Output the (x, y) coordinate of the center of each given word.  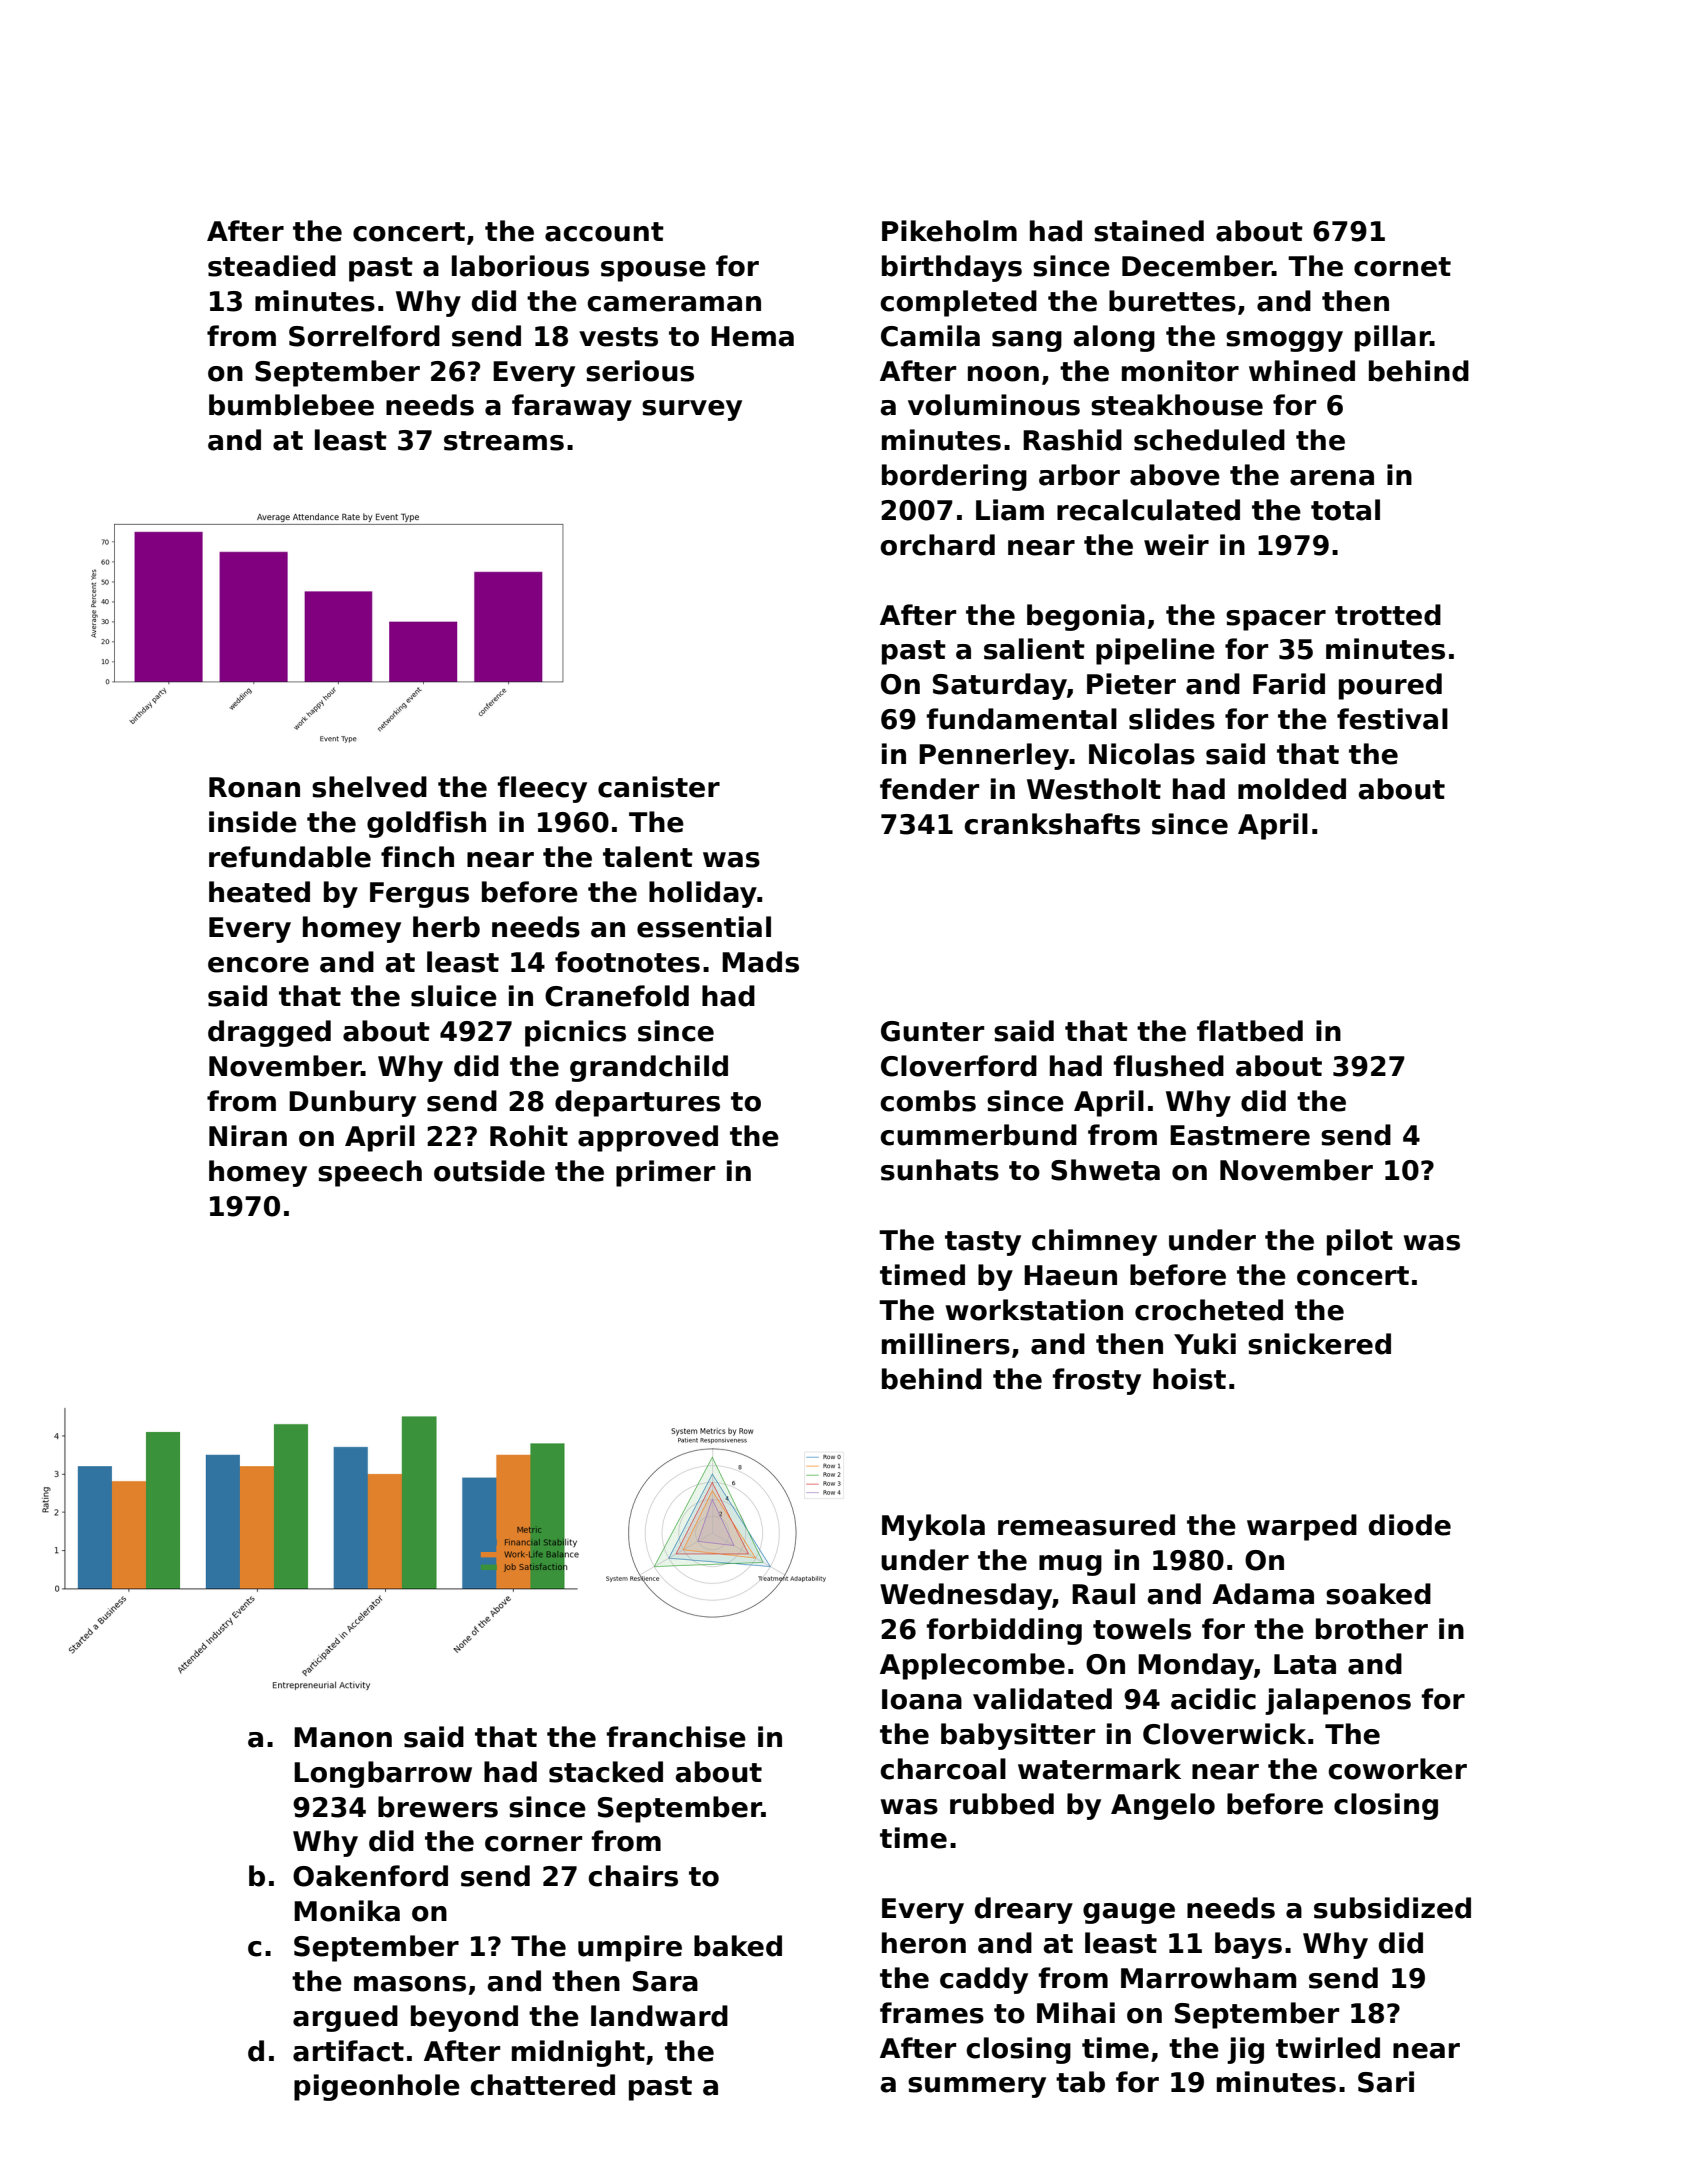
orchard (937, 545)
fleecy (542, 789)
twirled (1328, 2048)
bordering (954, 477)
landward (659, 2016)
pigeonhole (377, 2087)
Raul (1103, 1594)
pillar (1392, 338)
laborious (520, 266)
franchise (676, 1737)
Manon (343, 1737)
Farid (1289, 684)
